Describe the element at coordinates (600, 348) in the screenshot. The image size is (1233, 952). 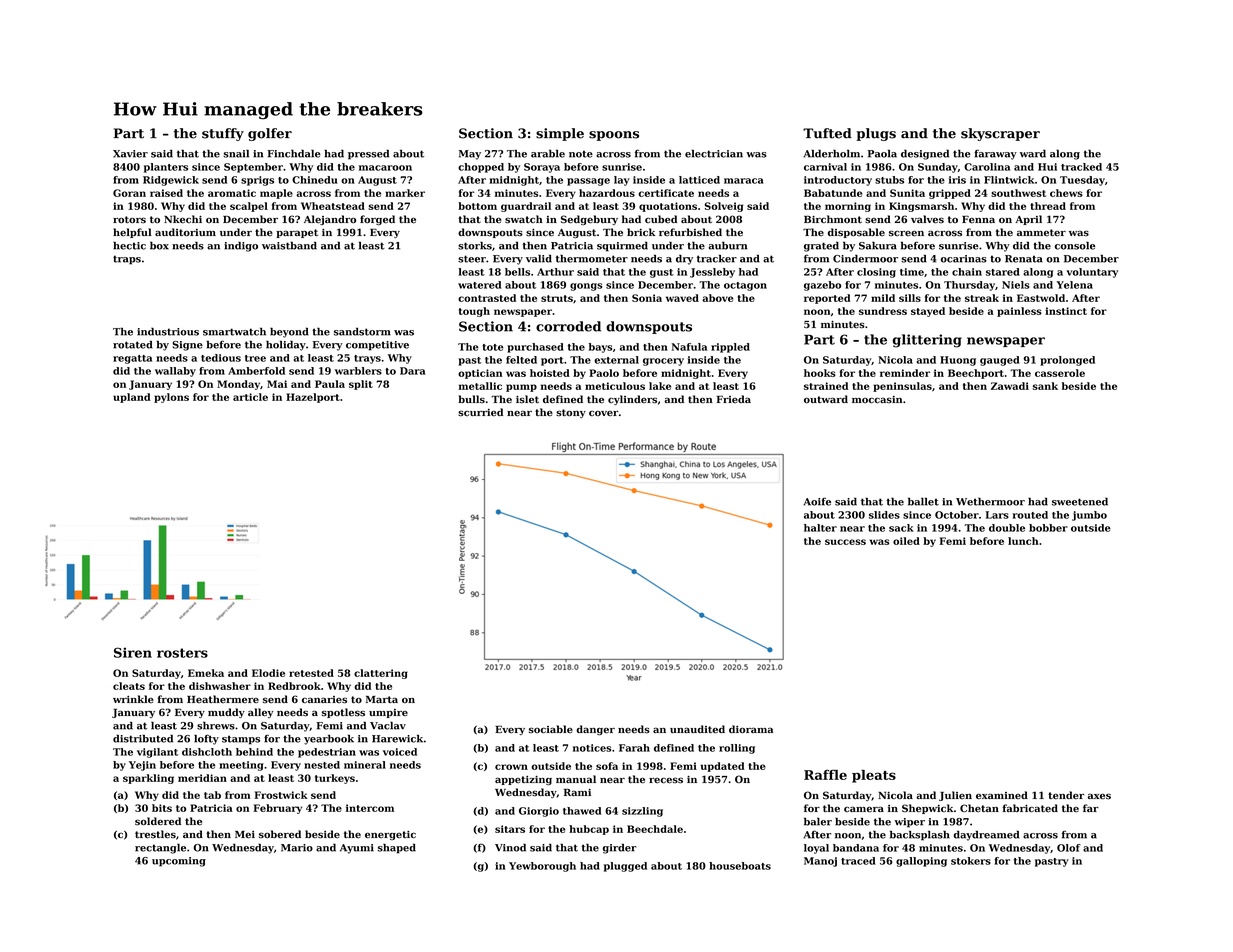
I see `bays` at that location.
